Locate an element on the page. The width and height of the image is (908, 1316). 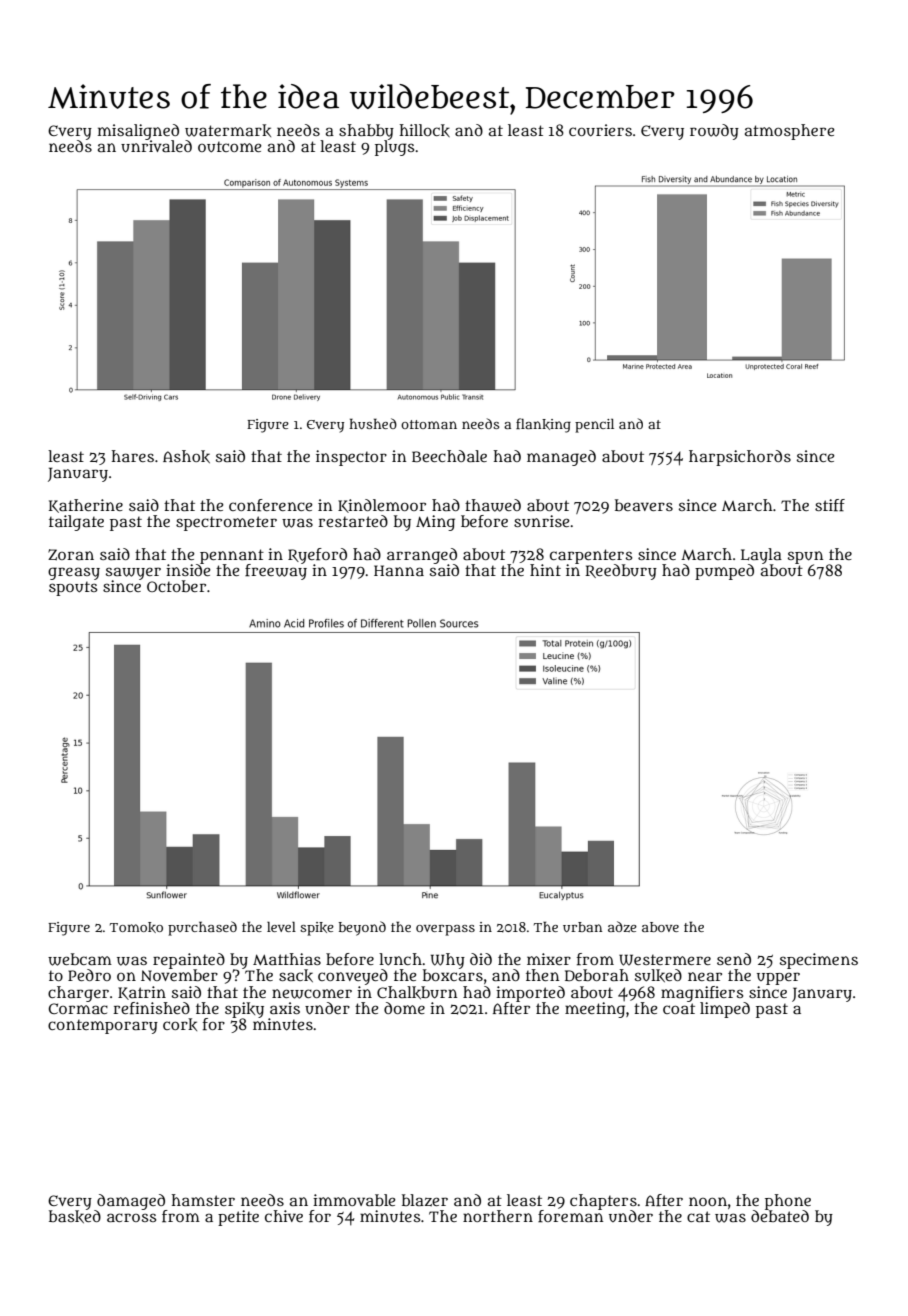
petite is located at coordinates (238, 1218).
